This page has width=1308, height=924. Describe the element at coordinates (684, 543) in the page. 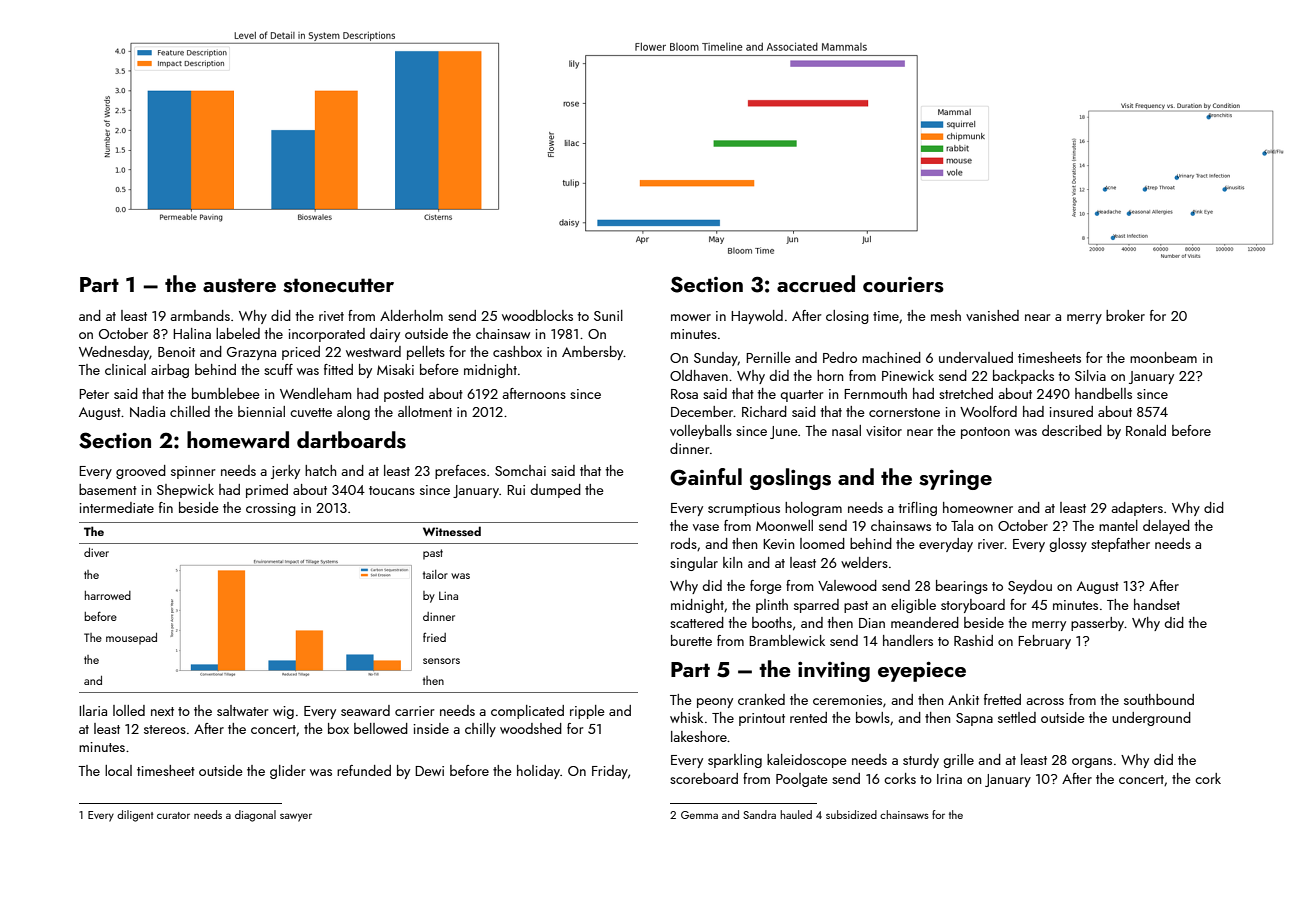

I see `rods` at that location.
